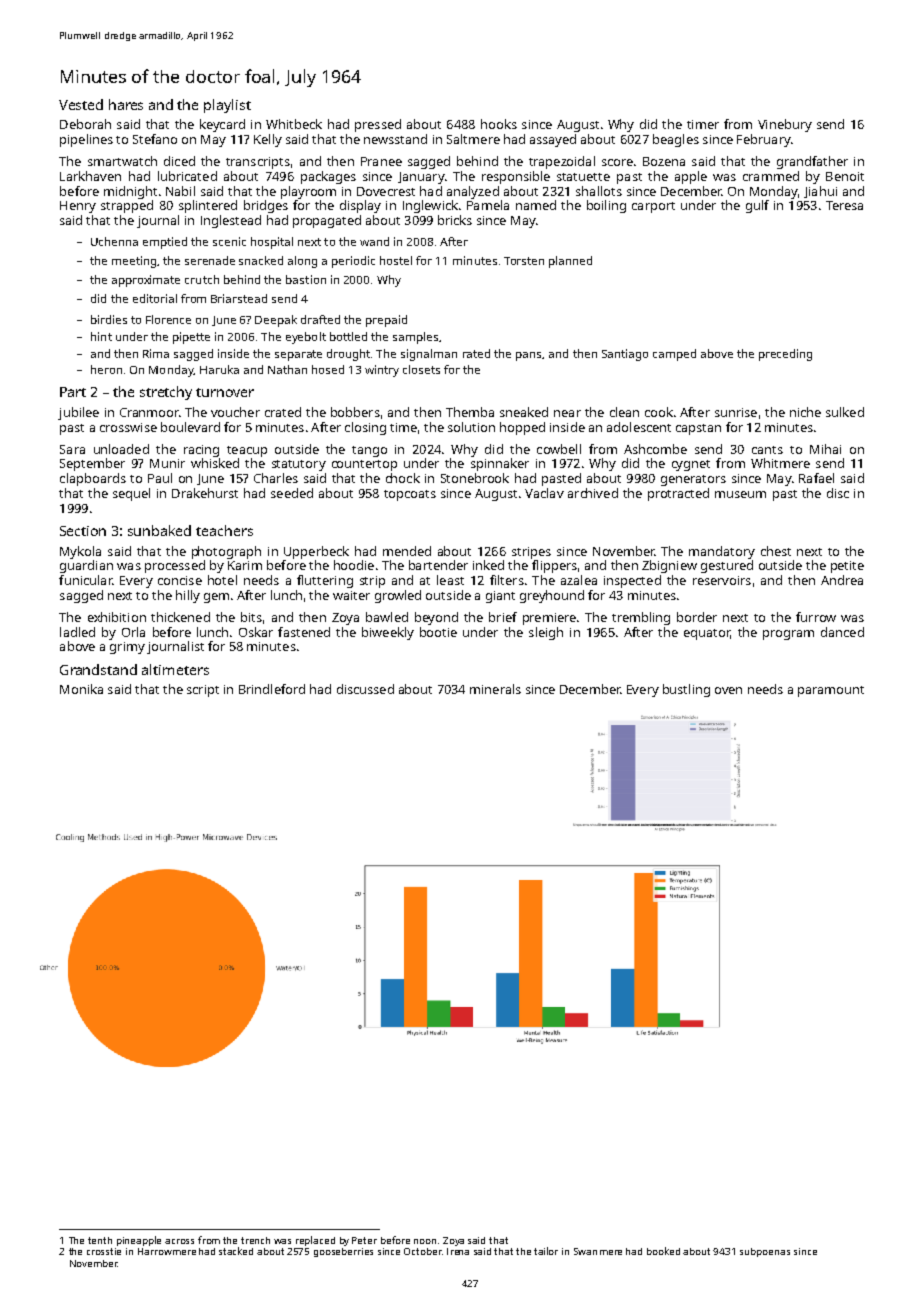  Describe the element at coordinates (378, 125) in the screenshot. I see `pressed` at that location.
